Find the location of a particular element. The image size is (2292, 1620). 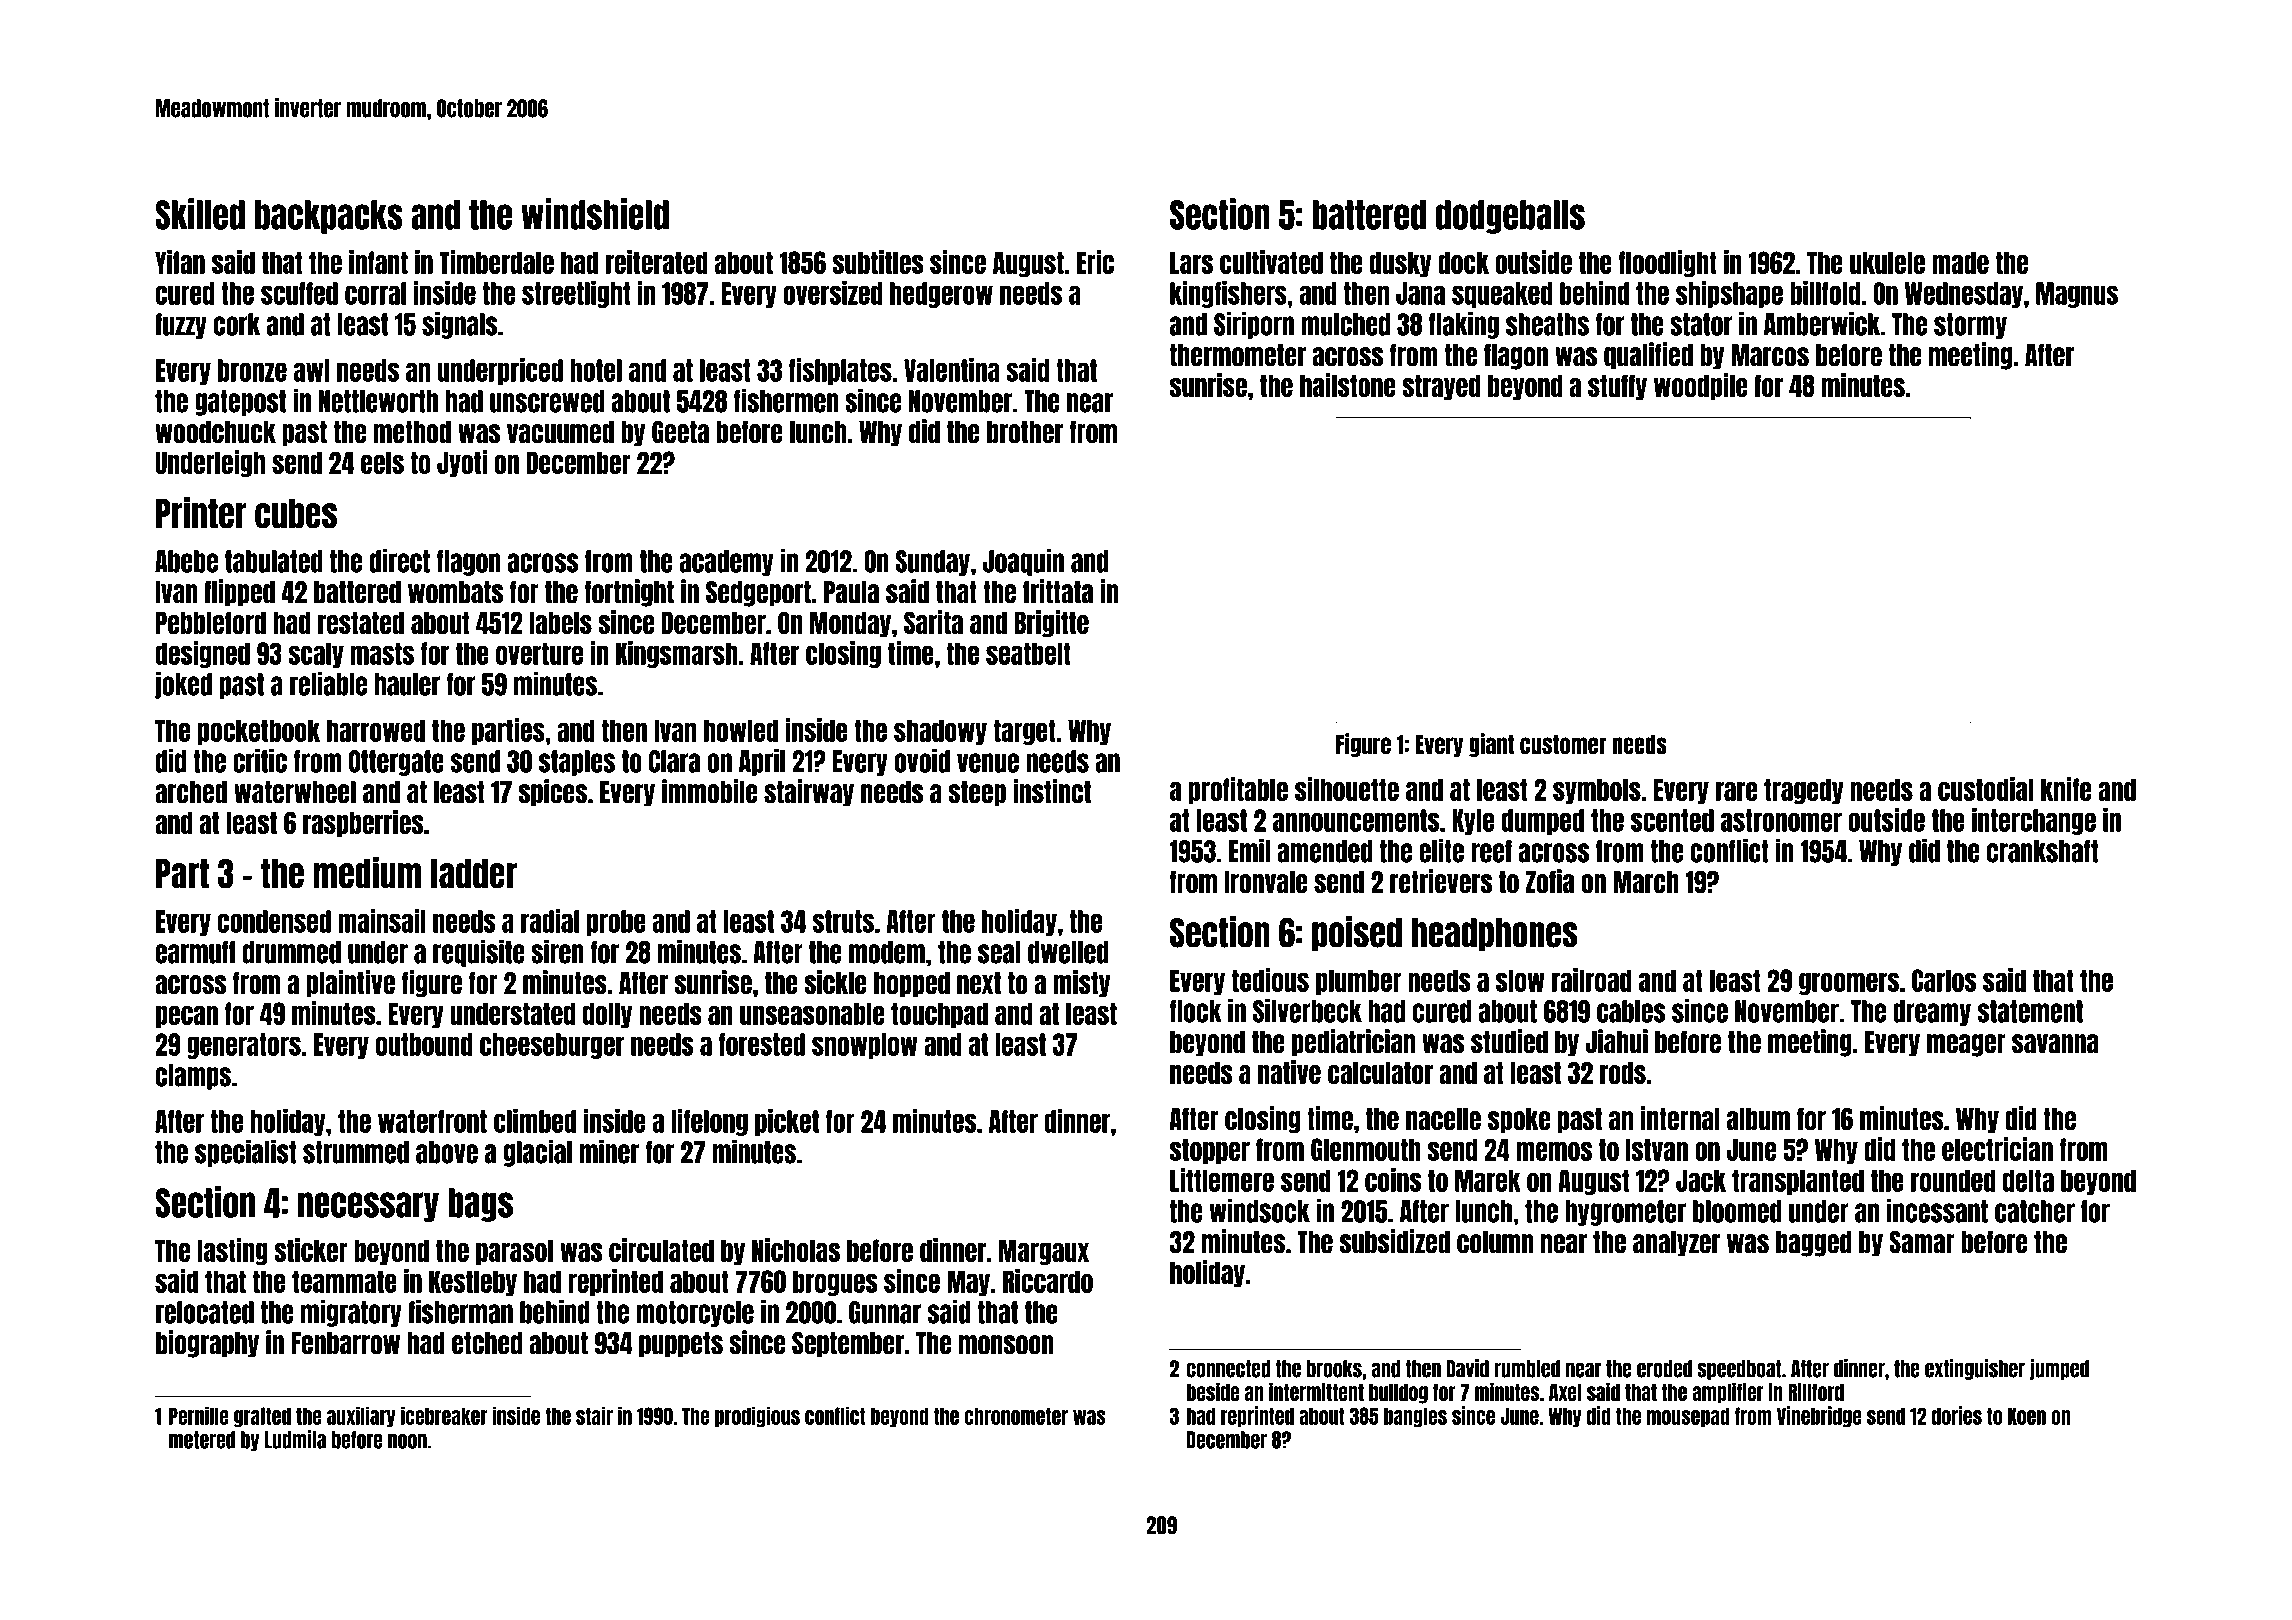

stopper is located at coordinates (1210, 1151).
